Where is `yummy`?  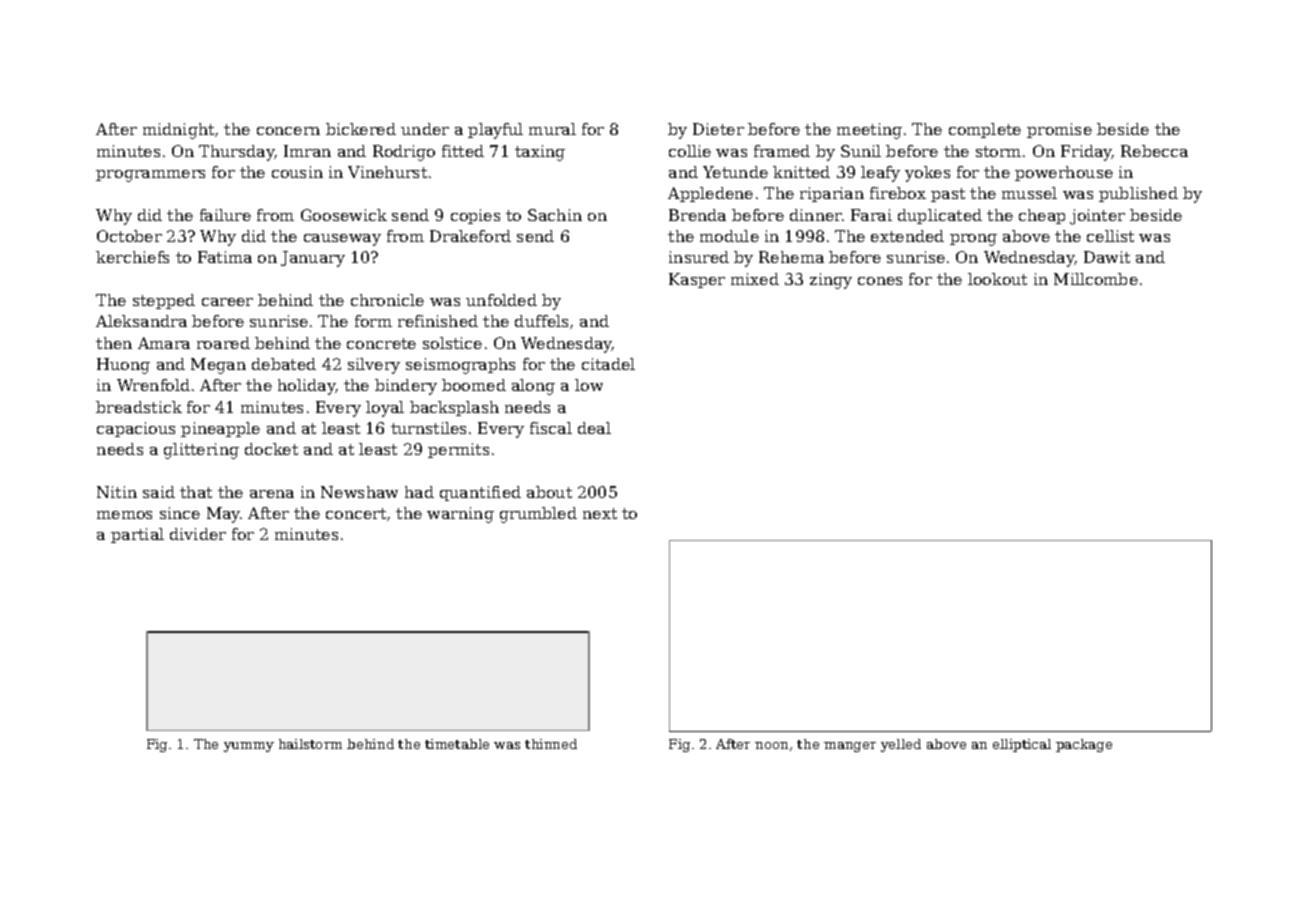
yummy is located at coordinates (249, 747).
